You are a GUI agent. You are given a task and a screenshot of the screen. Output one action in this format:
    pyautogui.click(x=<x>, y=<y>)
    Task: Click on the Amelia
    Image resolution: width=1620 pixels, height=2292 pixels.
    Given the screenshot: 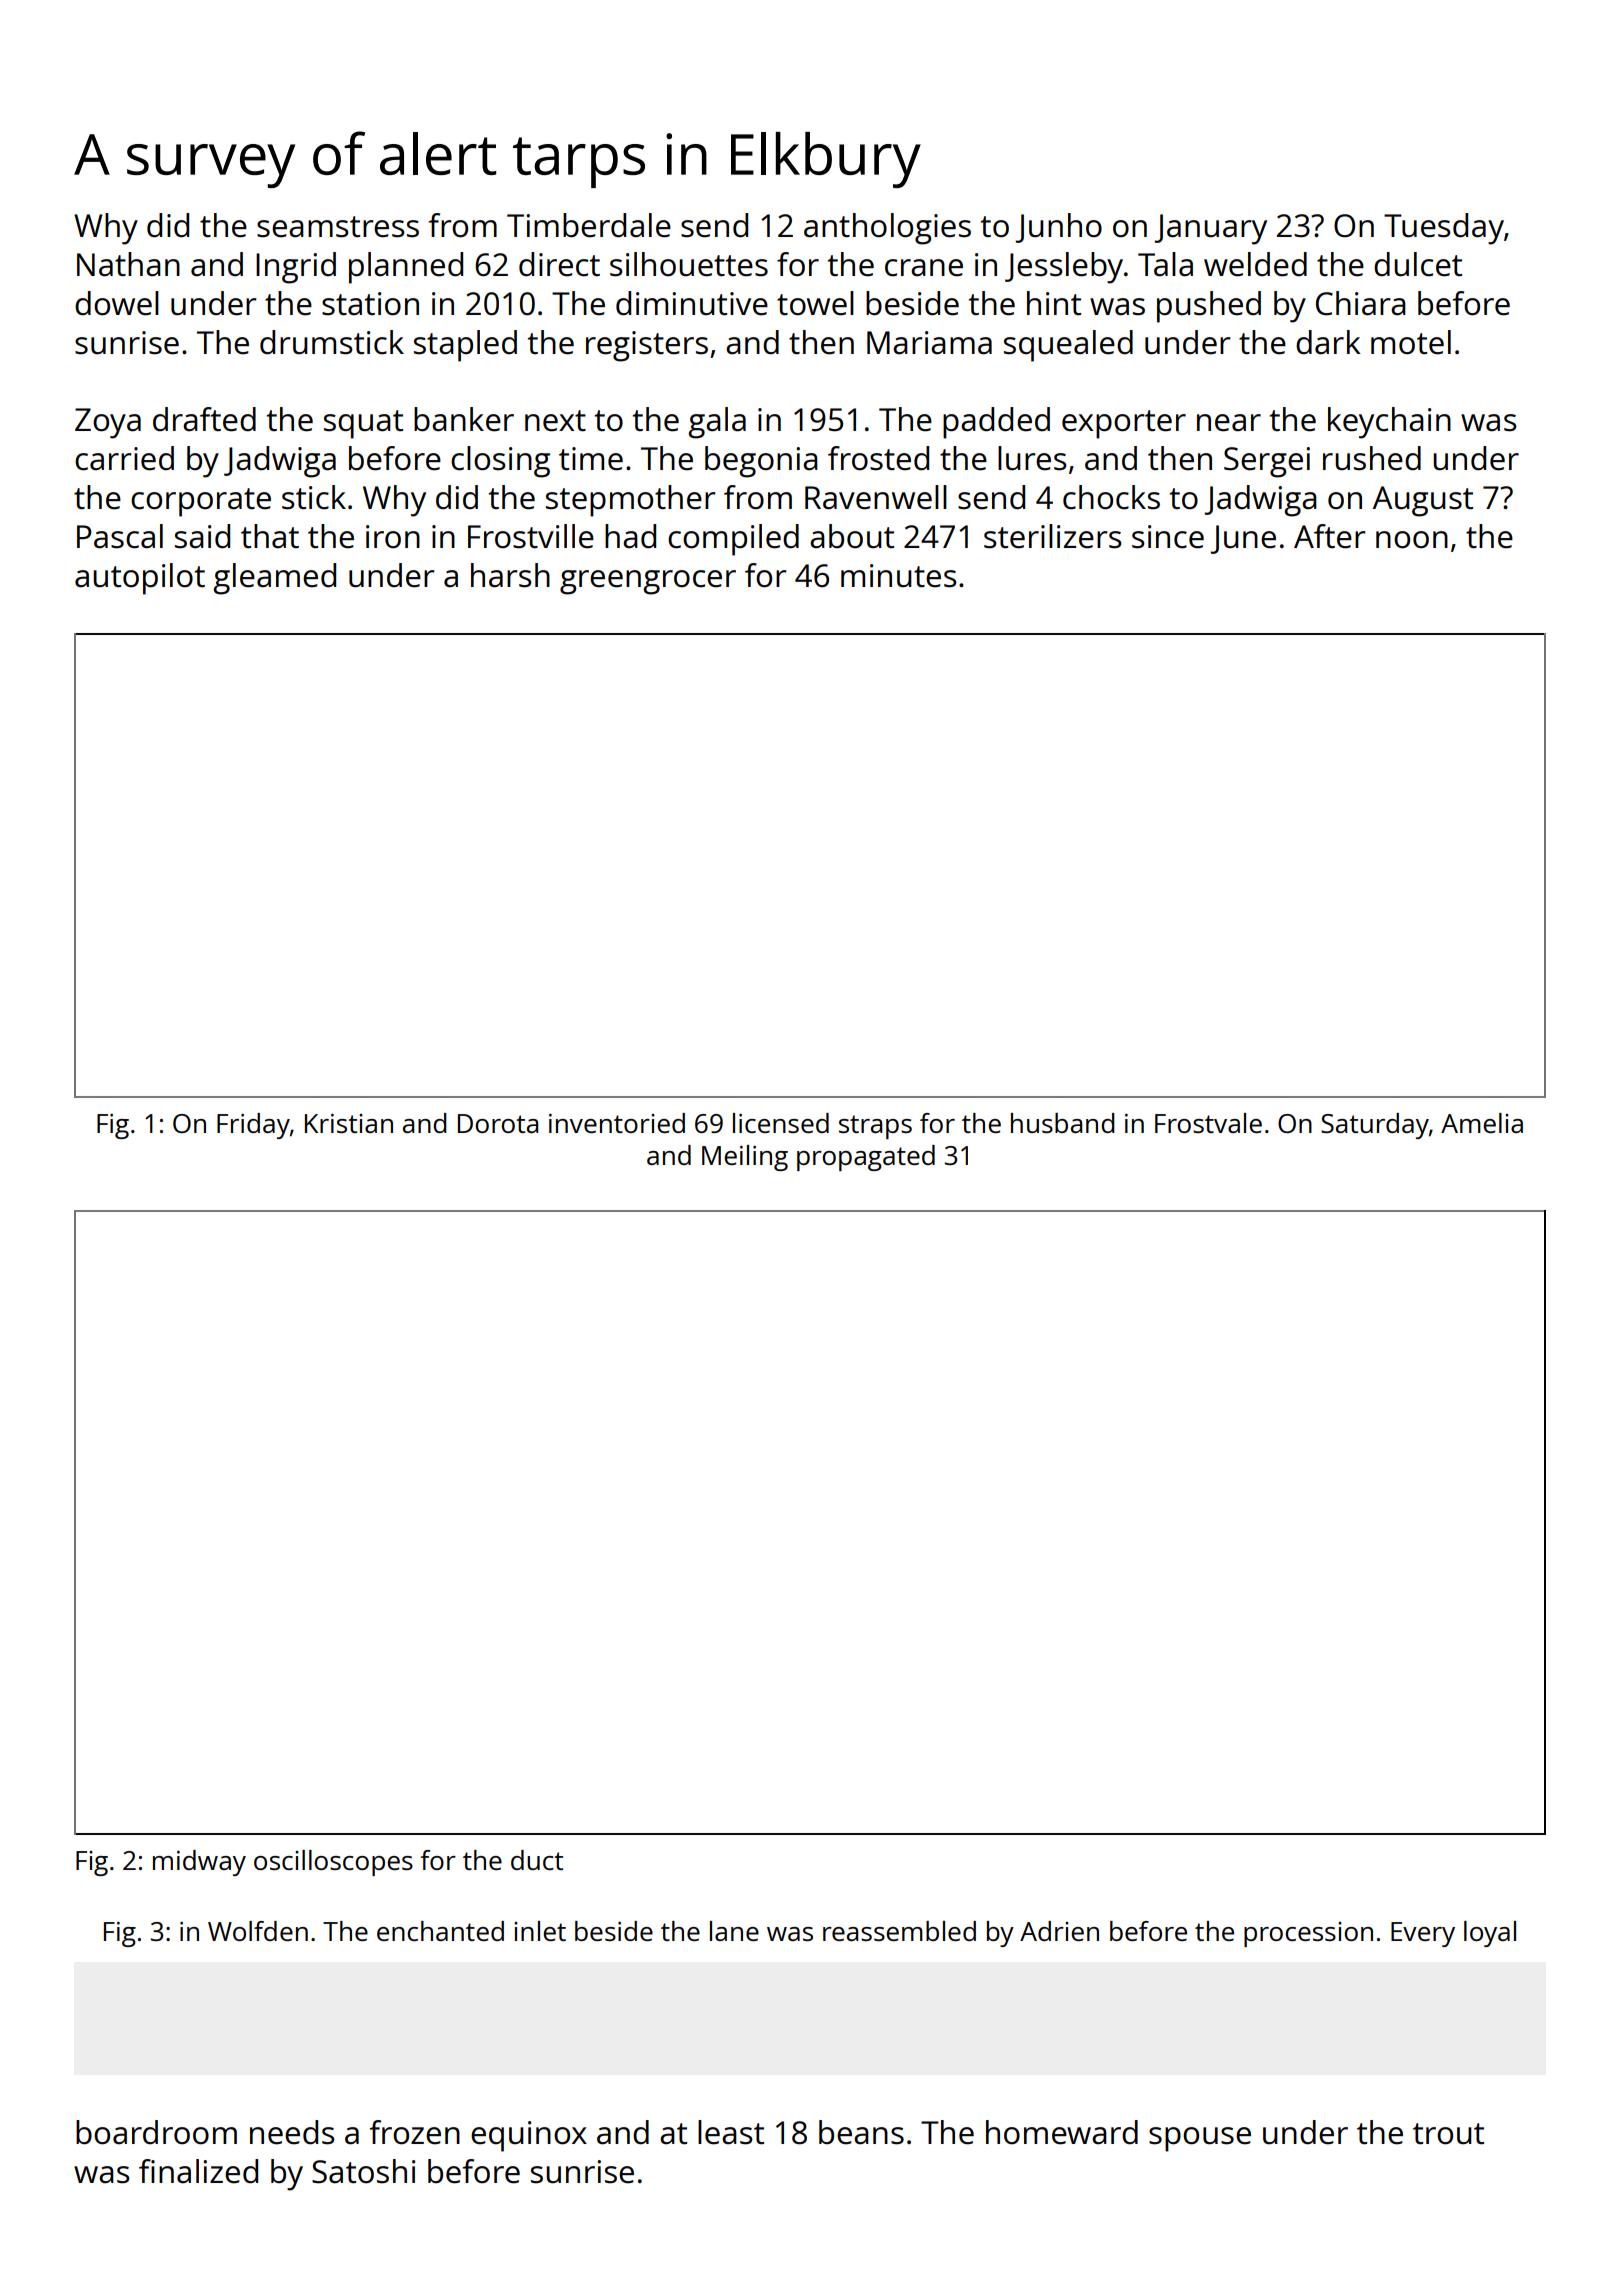 What is the action you would take?
    pyautogui.click(x=1482, y=1123)
